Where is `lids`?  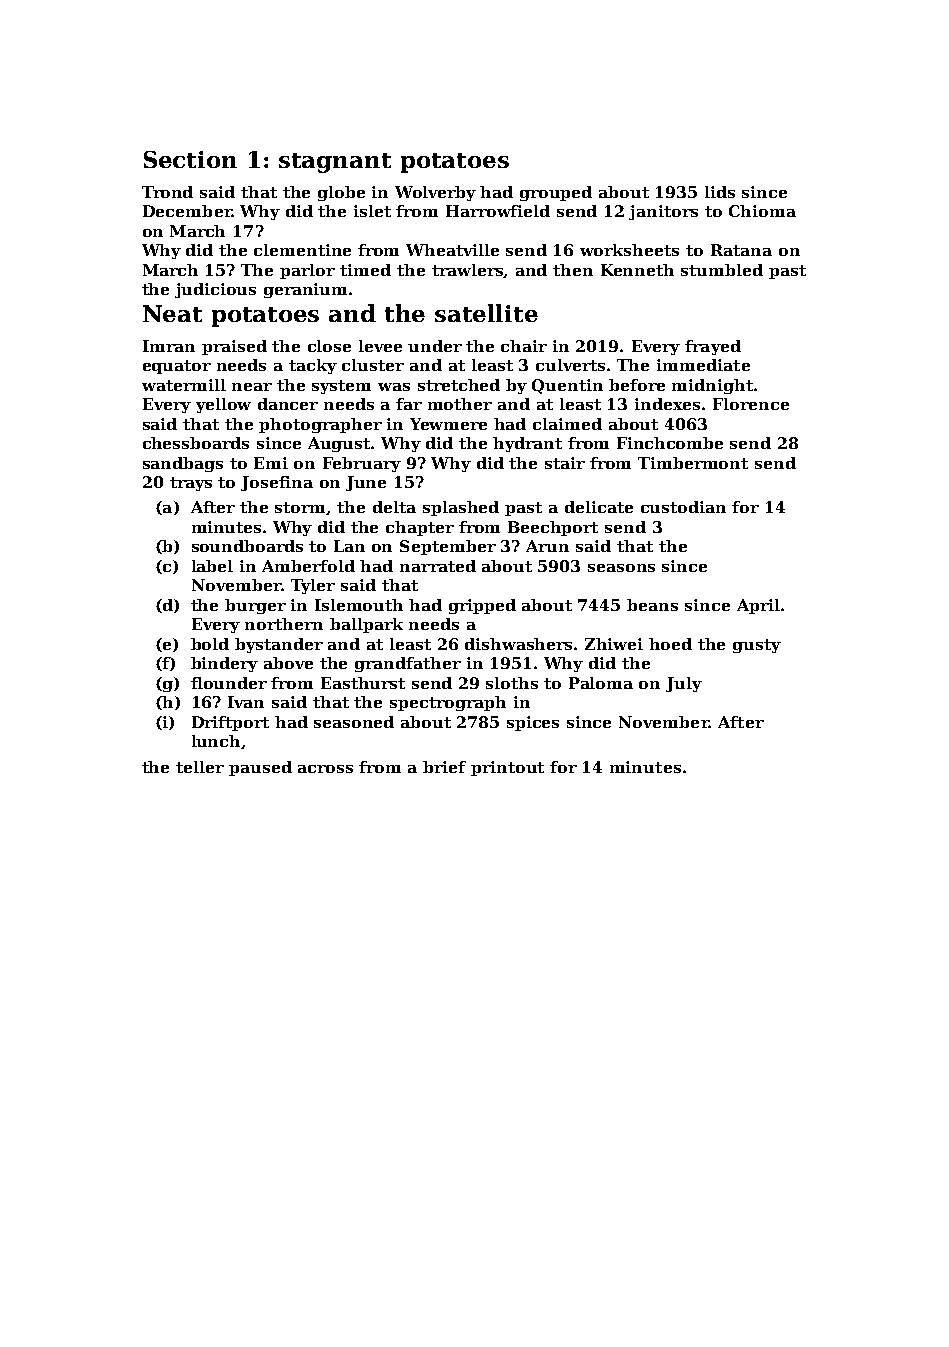 lids is located at coordinates (720, 192).
